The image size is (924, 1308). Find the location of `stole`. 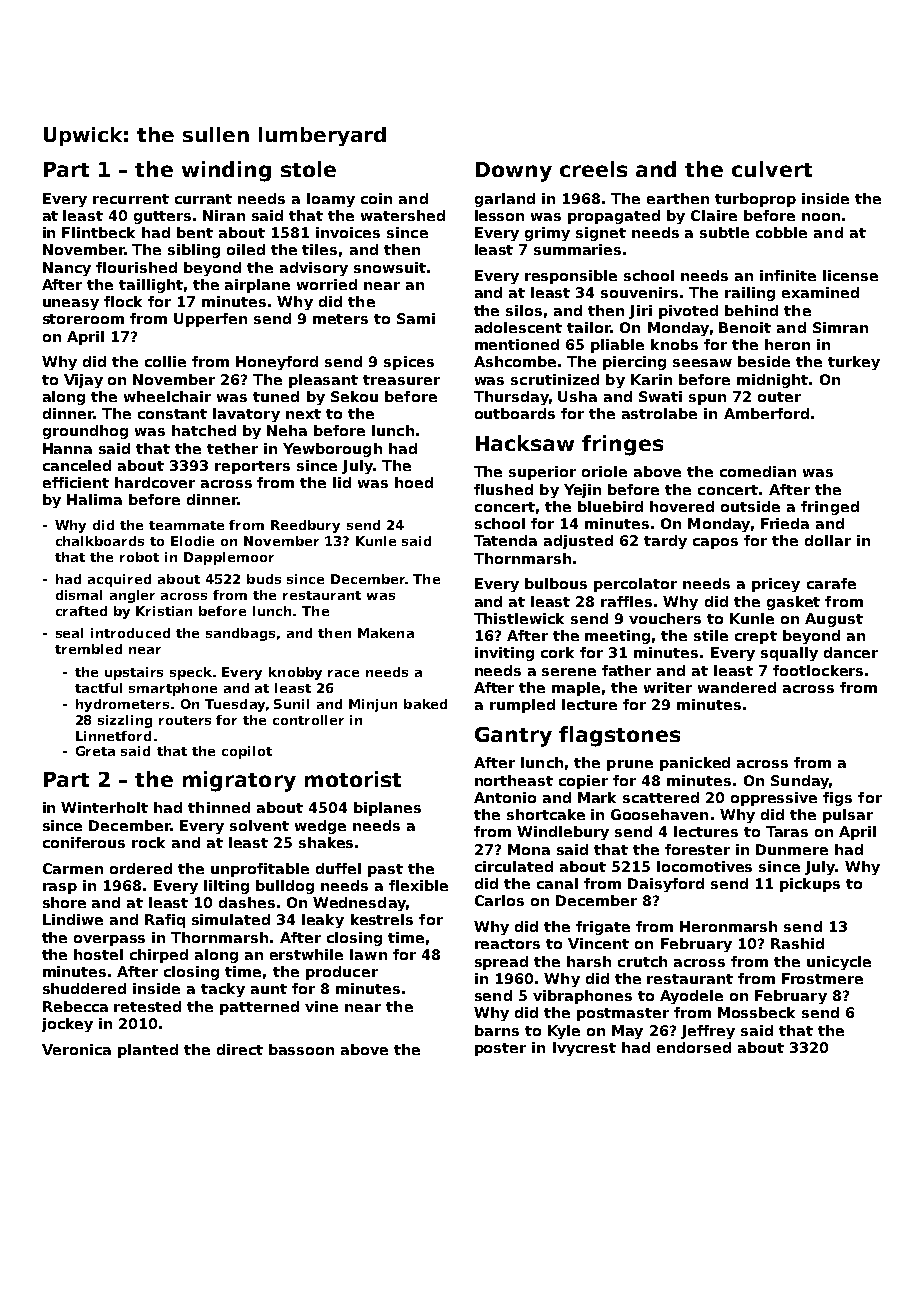

stole is located at coordinates (308, 169).
